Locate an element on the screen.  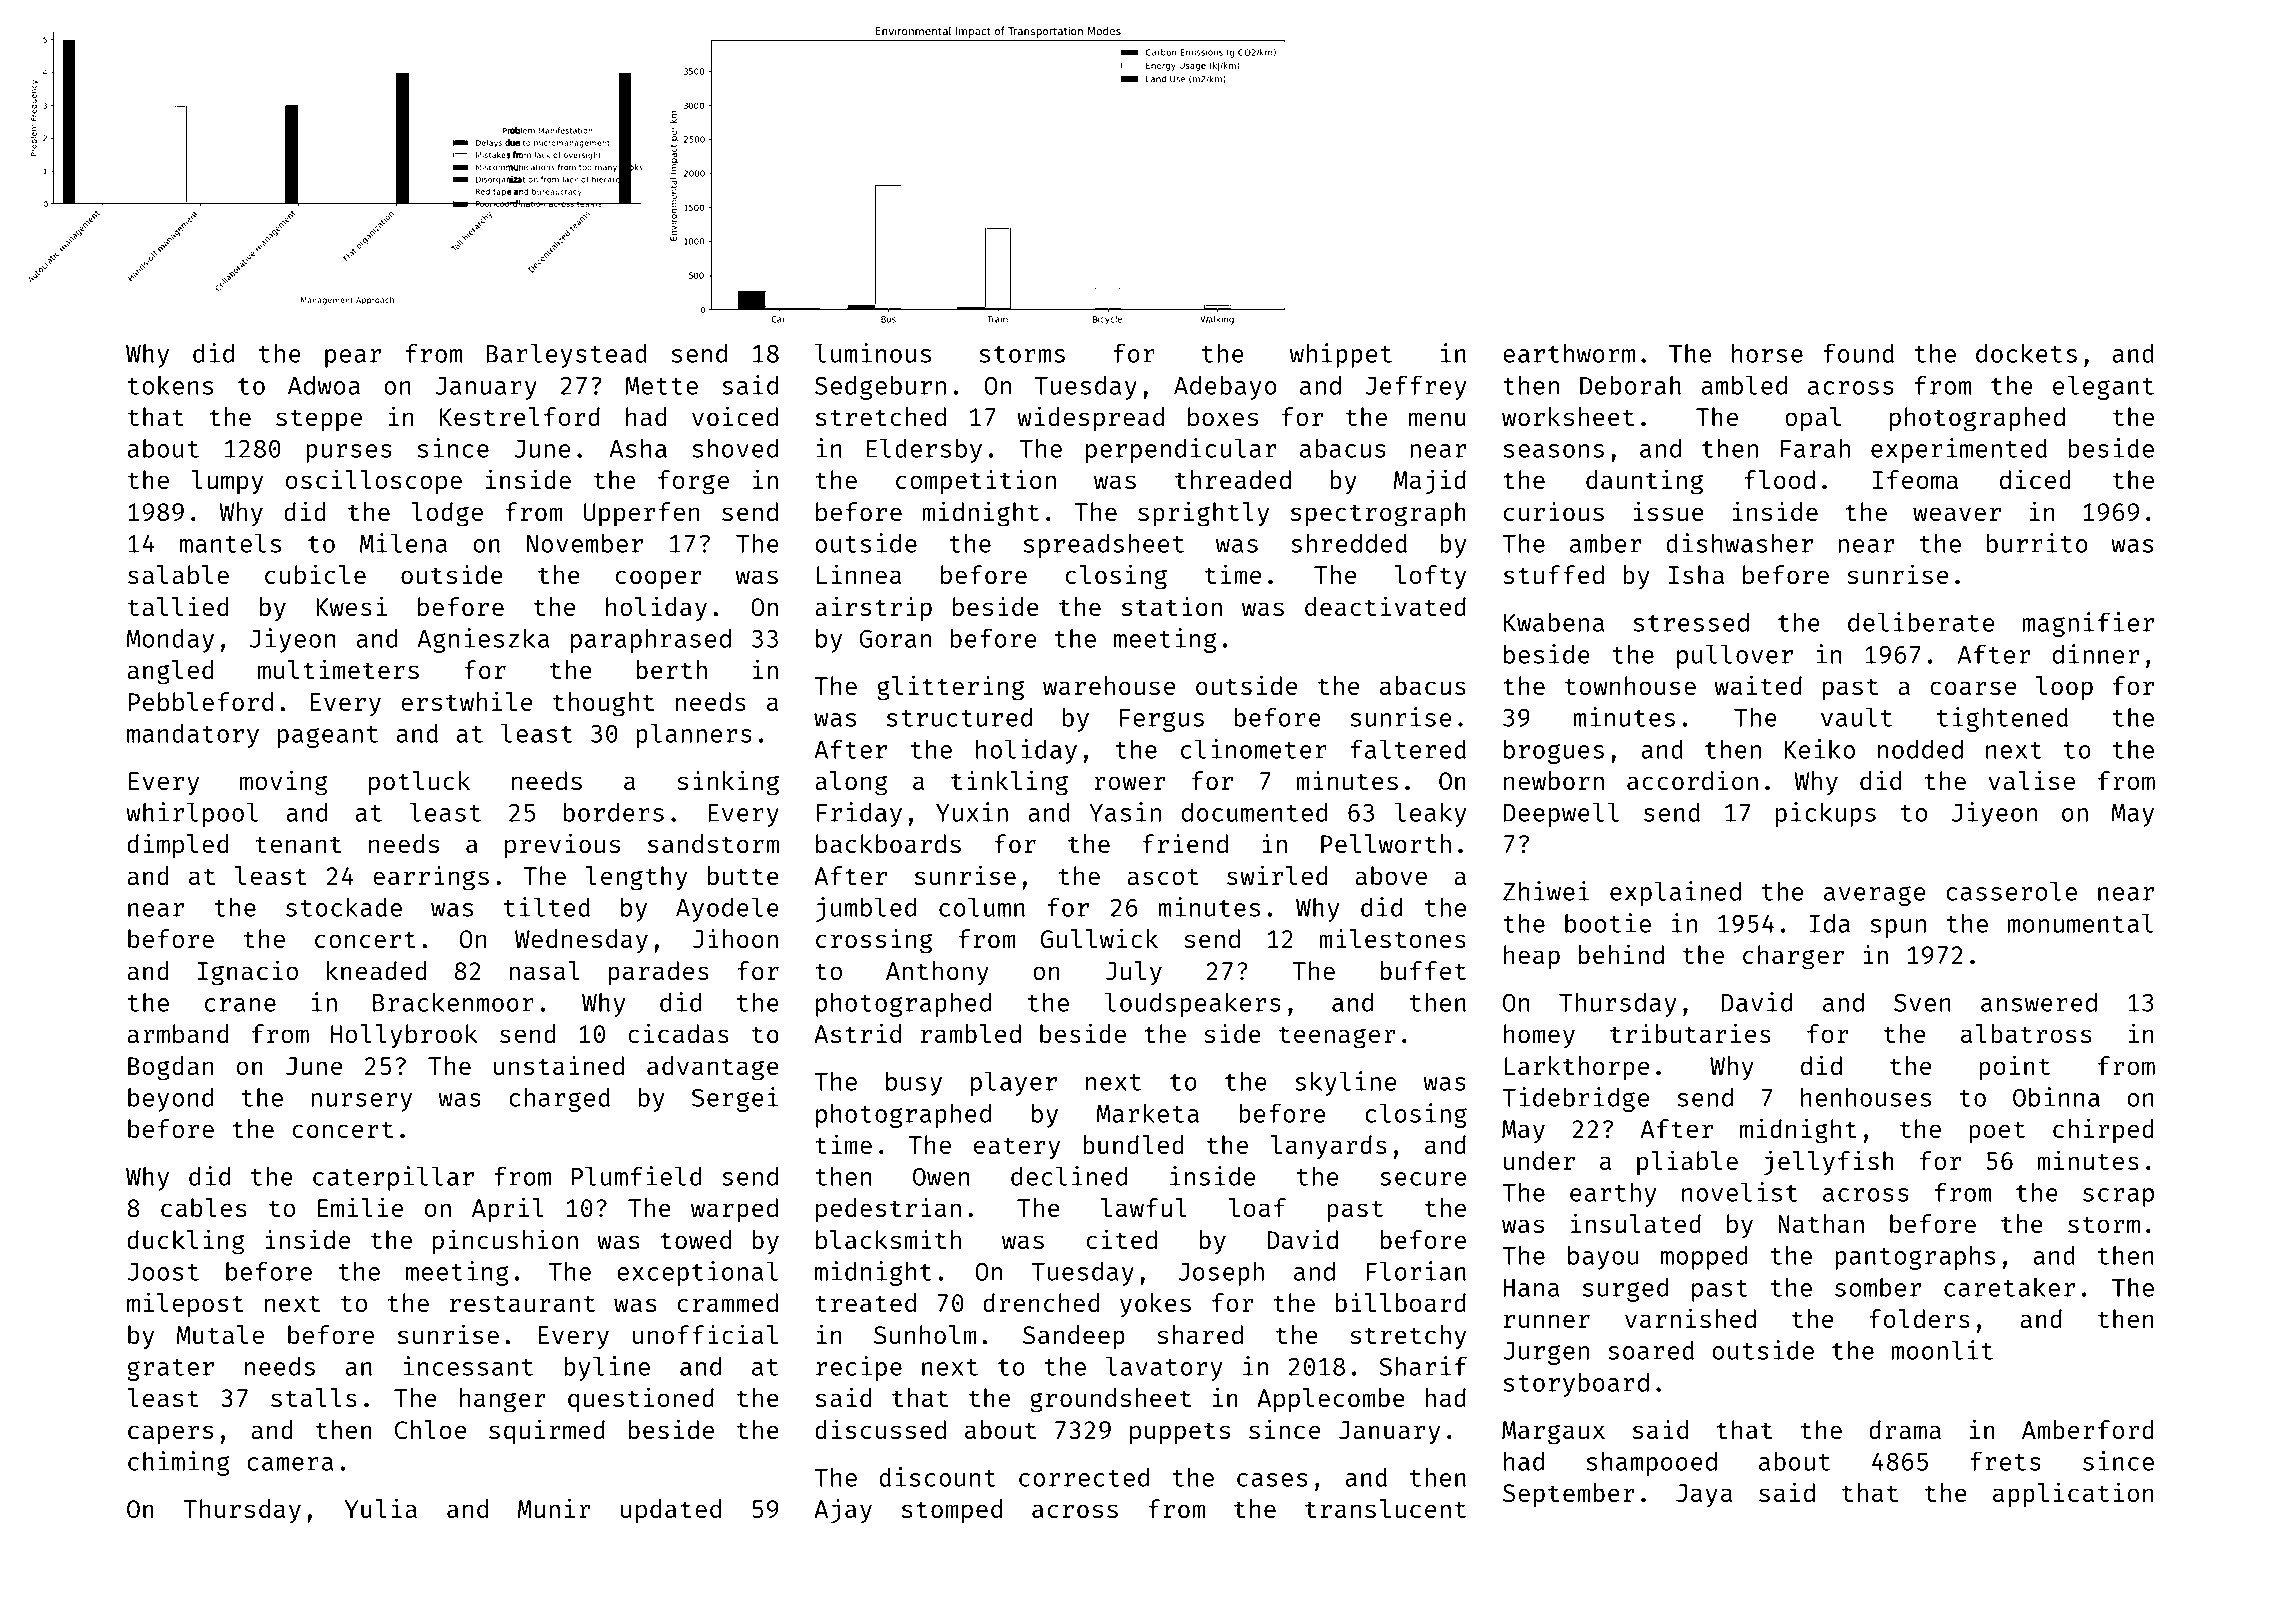
Asha is located at coordinates (638, 448).
